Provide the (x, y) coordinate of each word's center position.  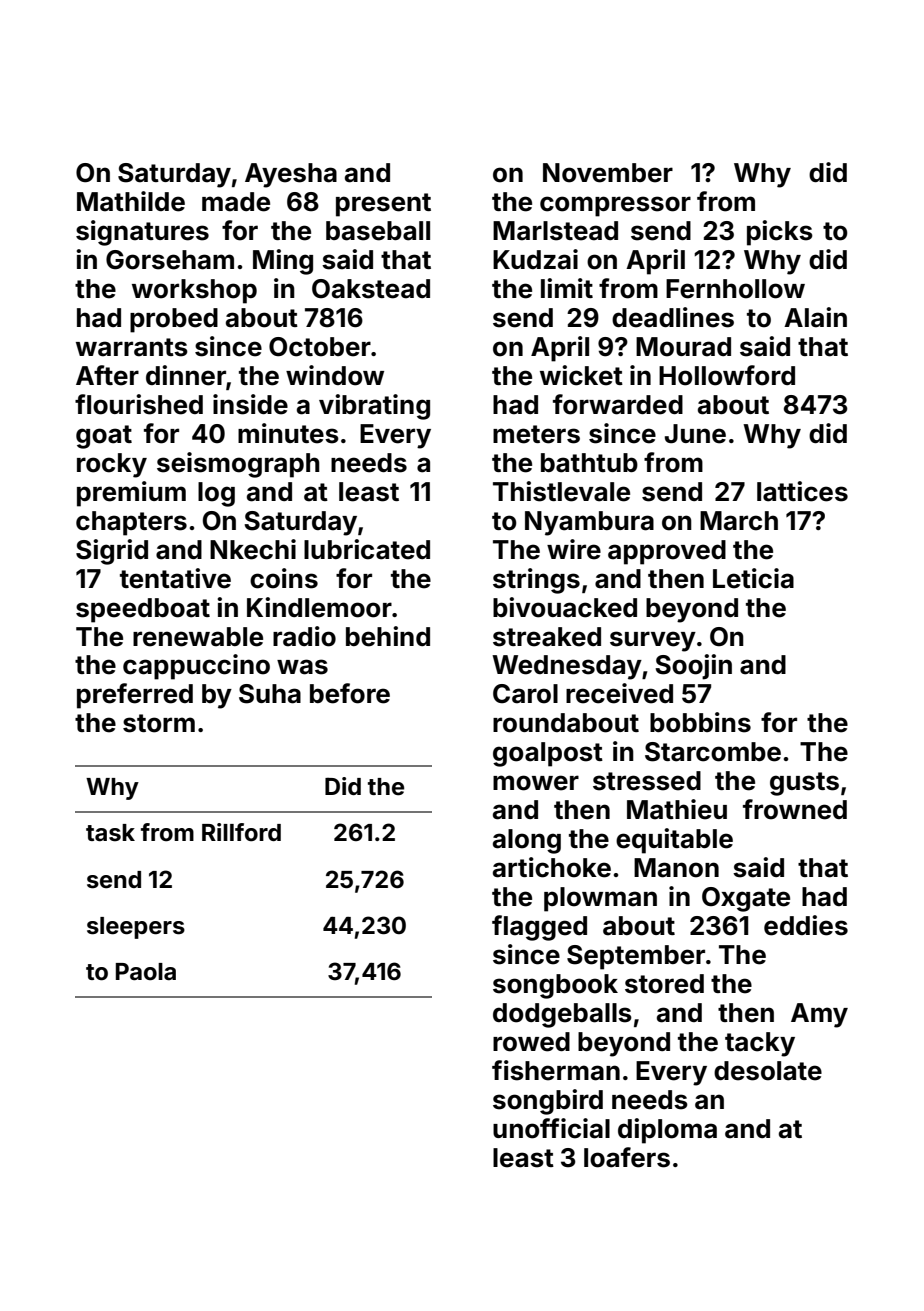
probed (174, 320)
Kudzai (535, 259)
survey (653, 641)
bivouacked (565, 607)
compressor (615, 206)
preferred (135, 696)
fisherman (556, 1070)
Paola (146, 972)
